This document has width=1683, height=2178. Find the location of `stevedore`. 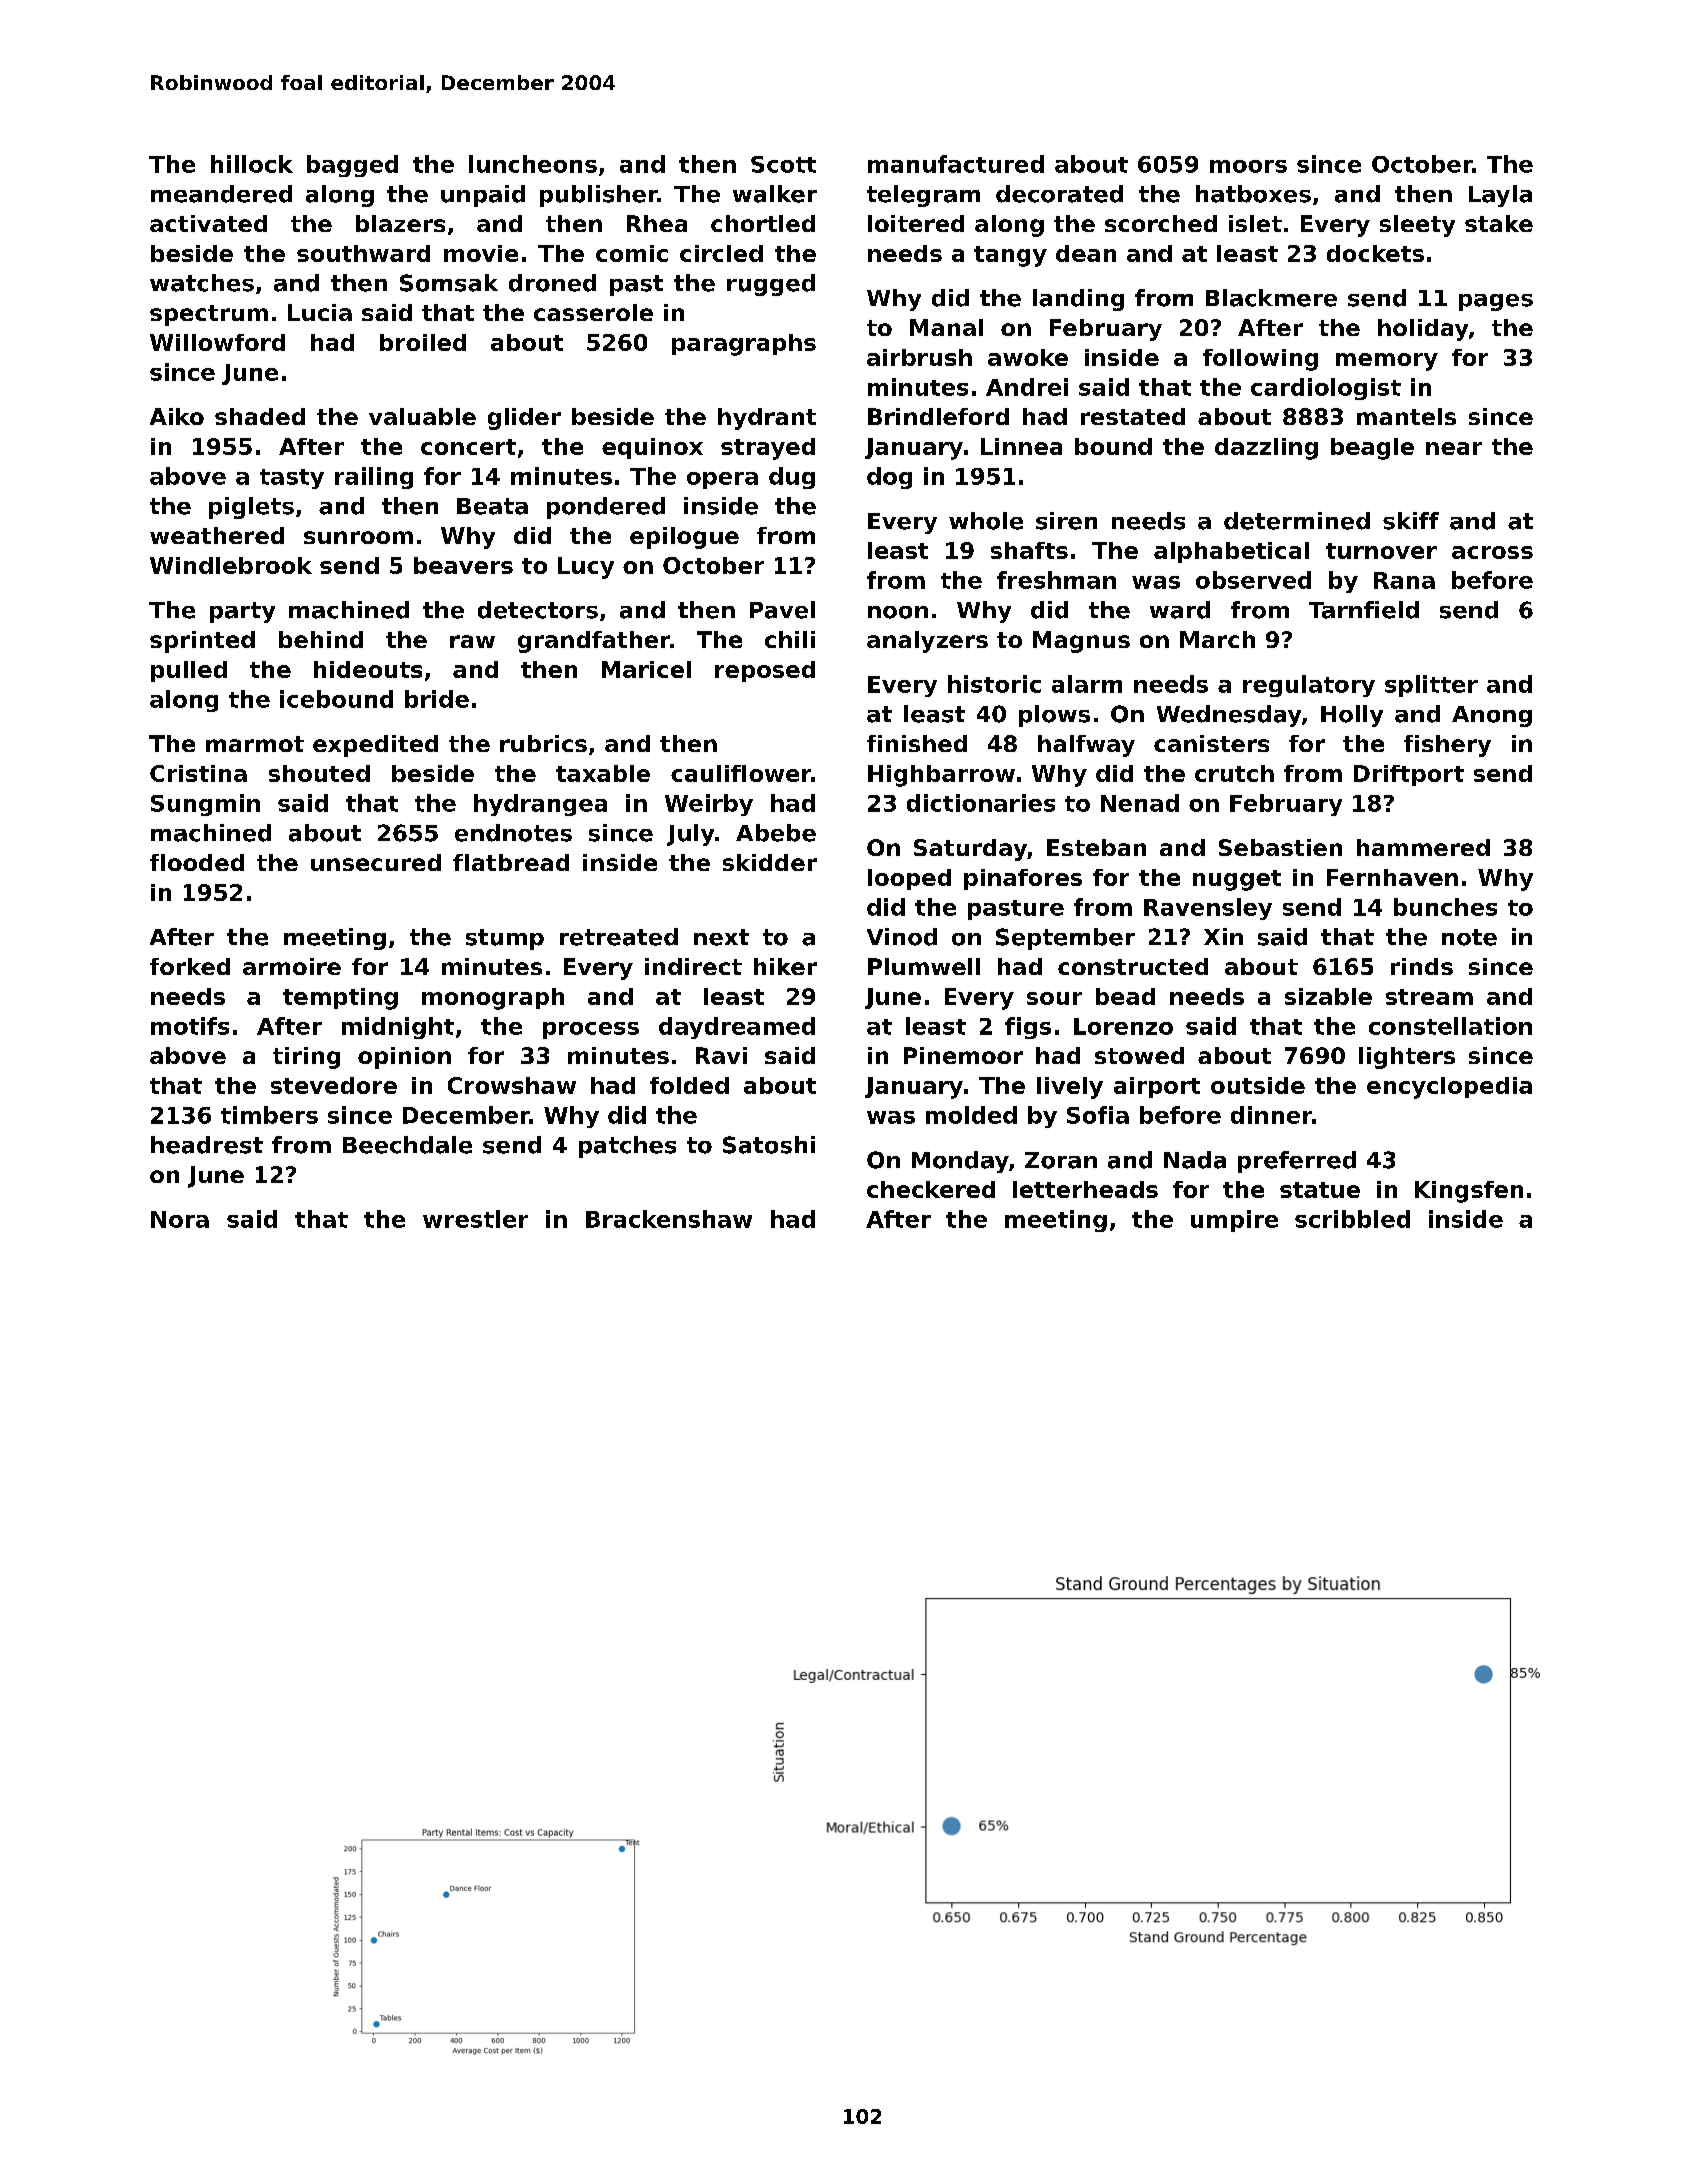

stevedore is located at coordinates (334, 1085).
